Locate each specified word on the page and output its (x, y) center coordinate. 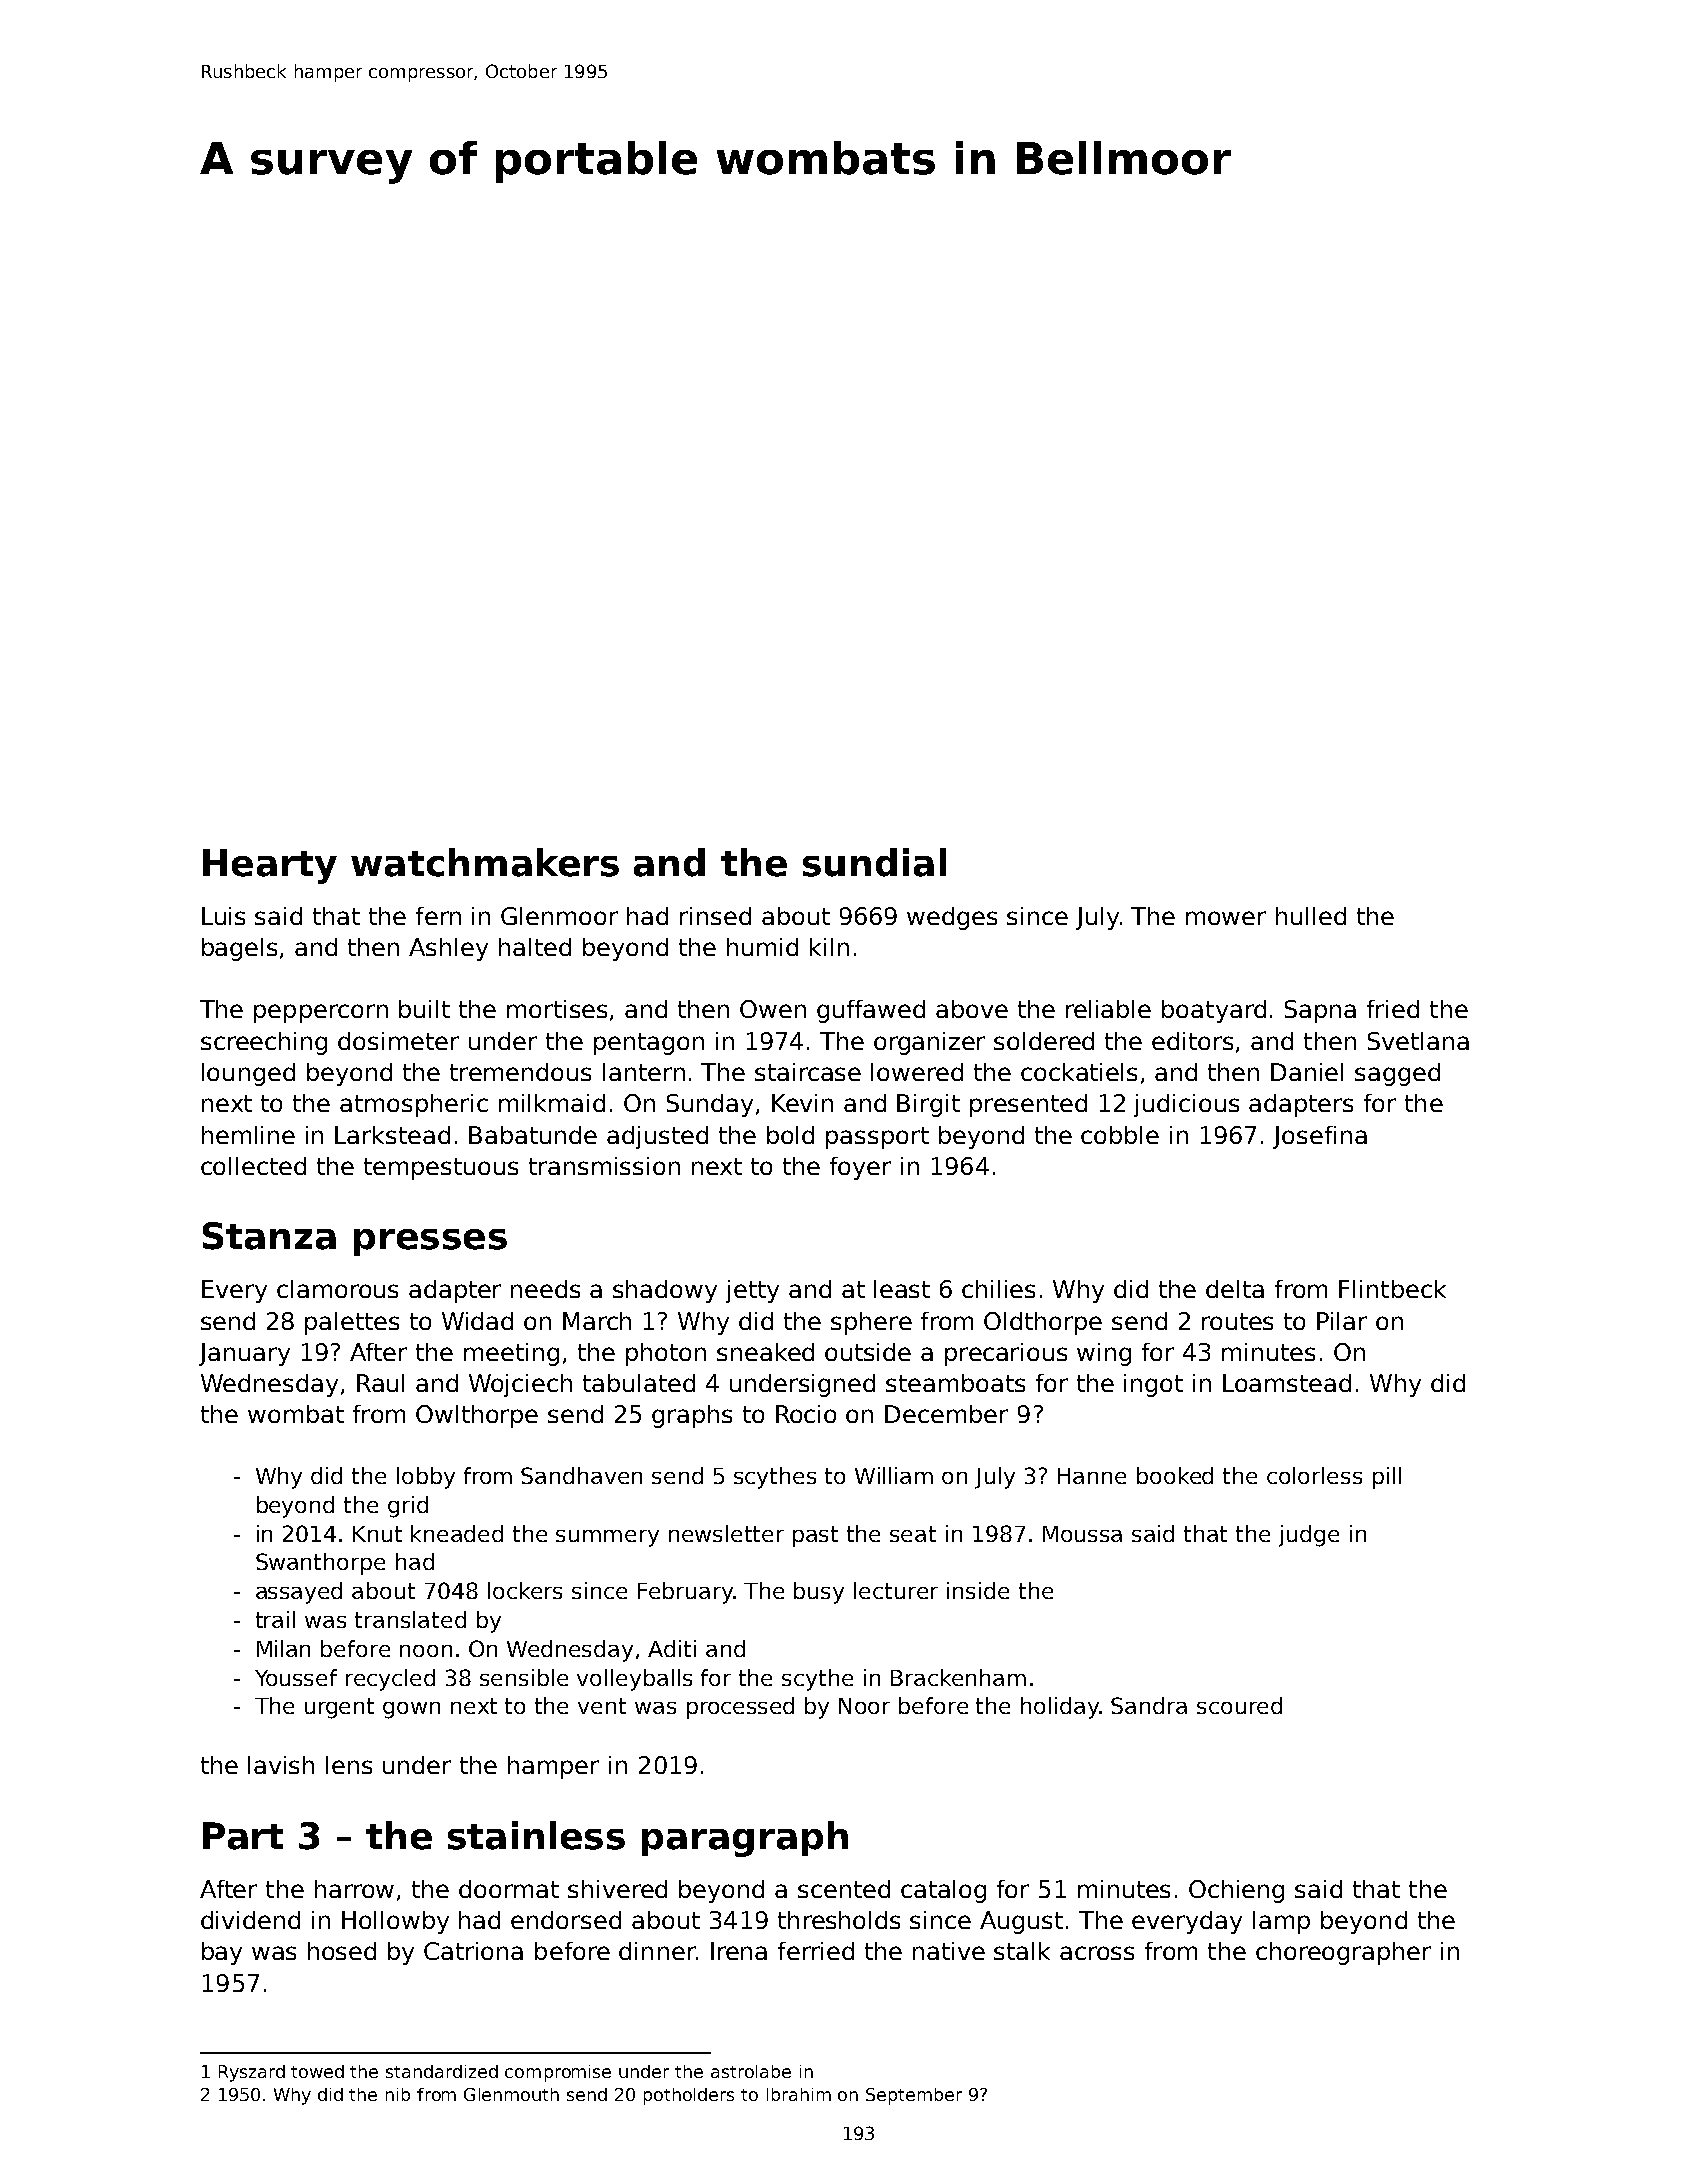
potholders (689, 2096)
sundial (874, 862)
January (244, 1354)
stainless (536, 1835)
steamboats (955, 1383)
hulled (1311, 916)
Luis (223, 916)
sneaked (765, 1352)
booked (1175, 1475)
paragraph (745, 1839)
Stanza (269, 1236)
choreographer (1343, 1953)
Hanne (1092, 1476)
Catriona (473, 1951)
